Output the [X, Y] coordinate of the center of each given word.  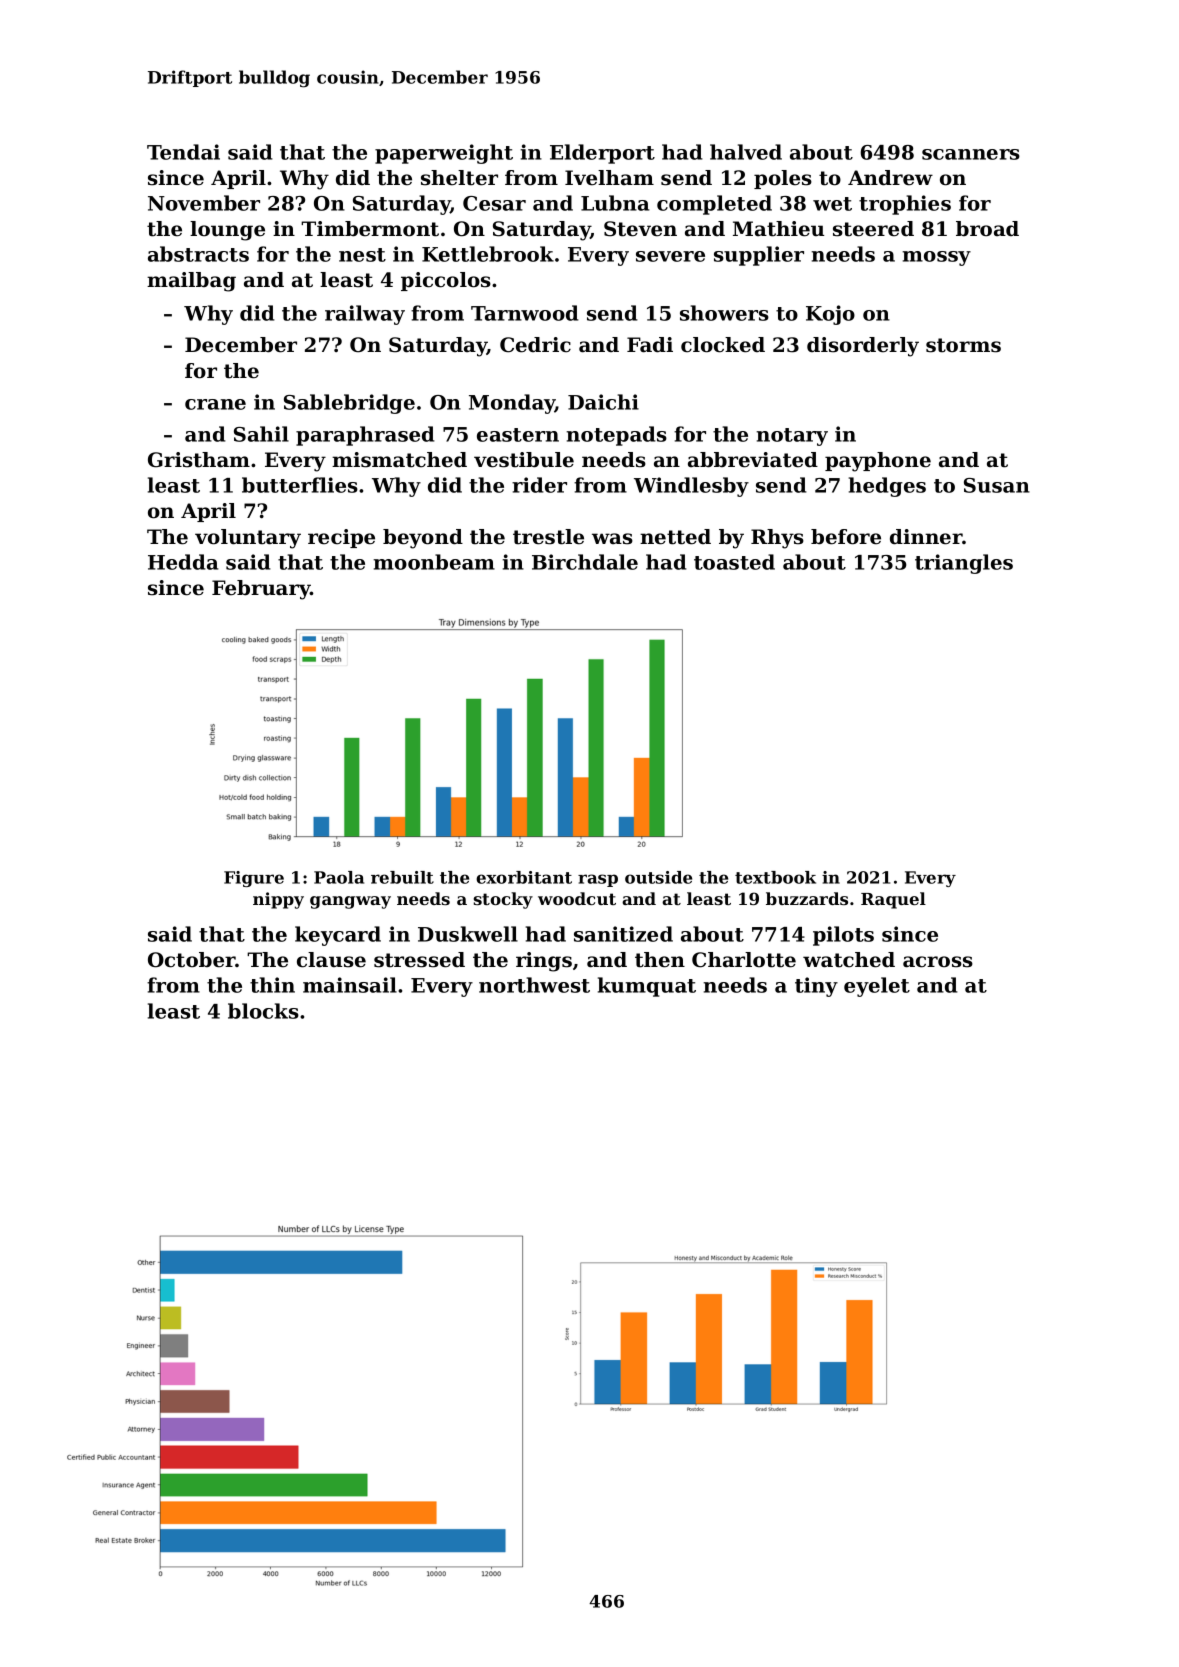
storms [963, 345]
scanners [971, 154]
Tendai [183, 152]
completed [714, 205]
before [846, 537]
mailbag [191, 282]
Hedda [183, 562]
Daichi [603, 402]
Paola [339, 877]
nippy [278, 900]
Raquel [893, 900]
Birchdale [585, 562]
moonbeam [434, 562]
